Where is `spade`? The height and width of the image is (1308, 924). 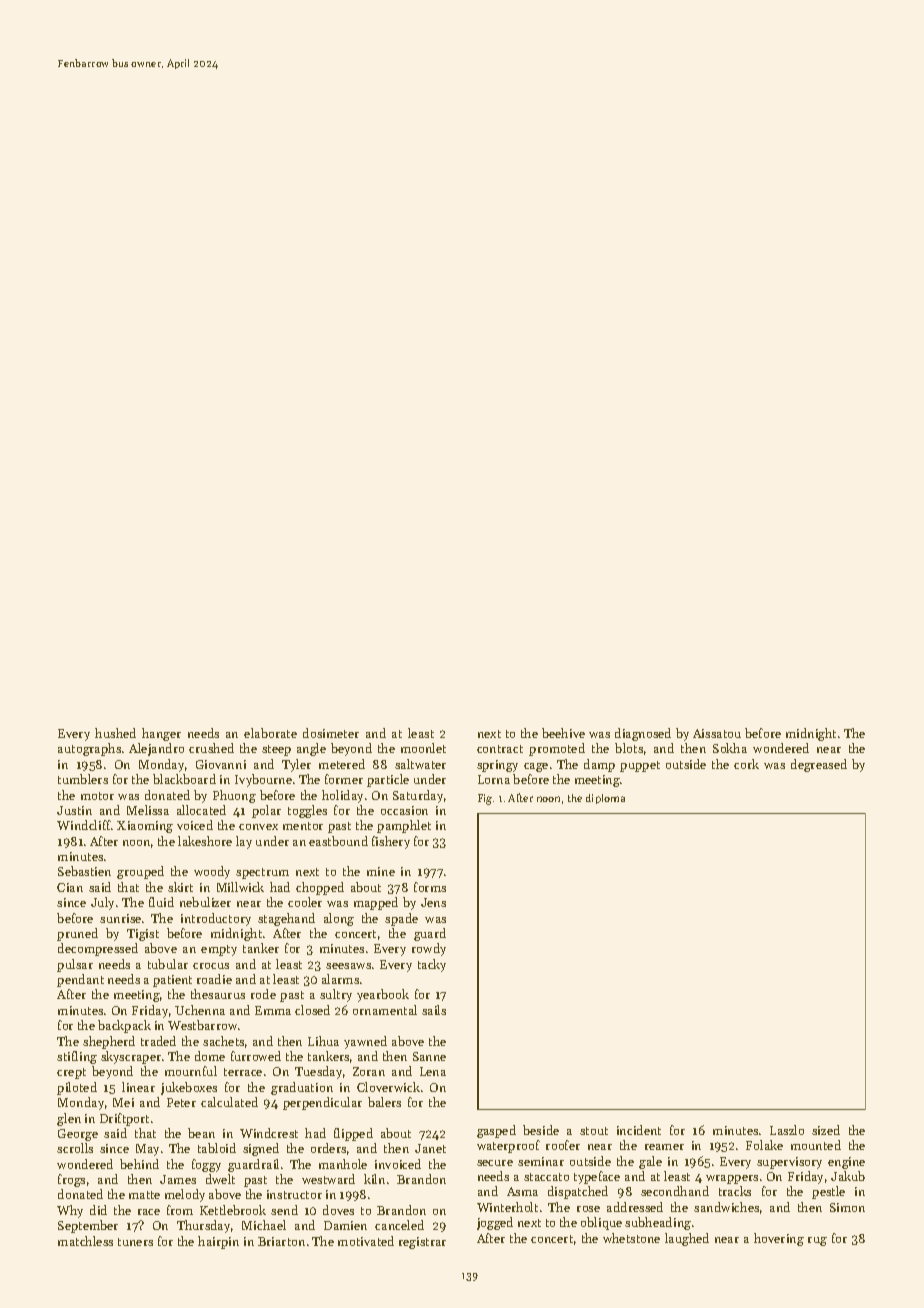 spade is located at coordinates (401, 919).
